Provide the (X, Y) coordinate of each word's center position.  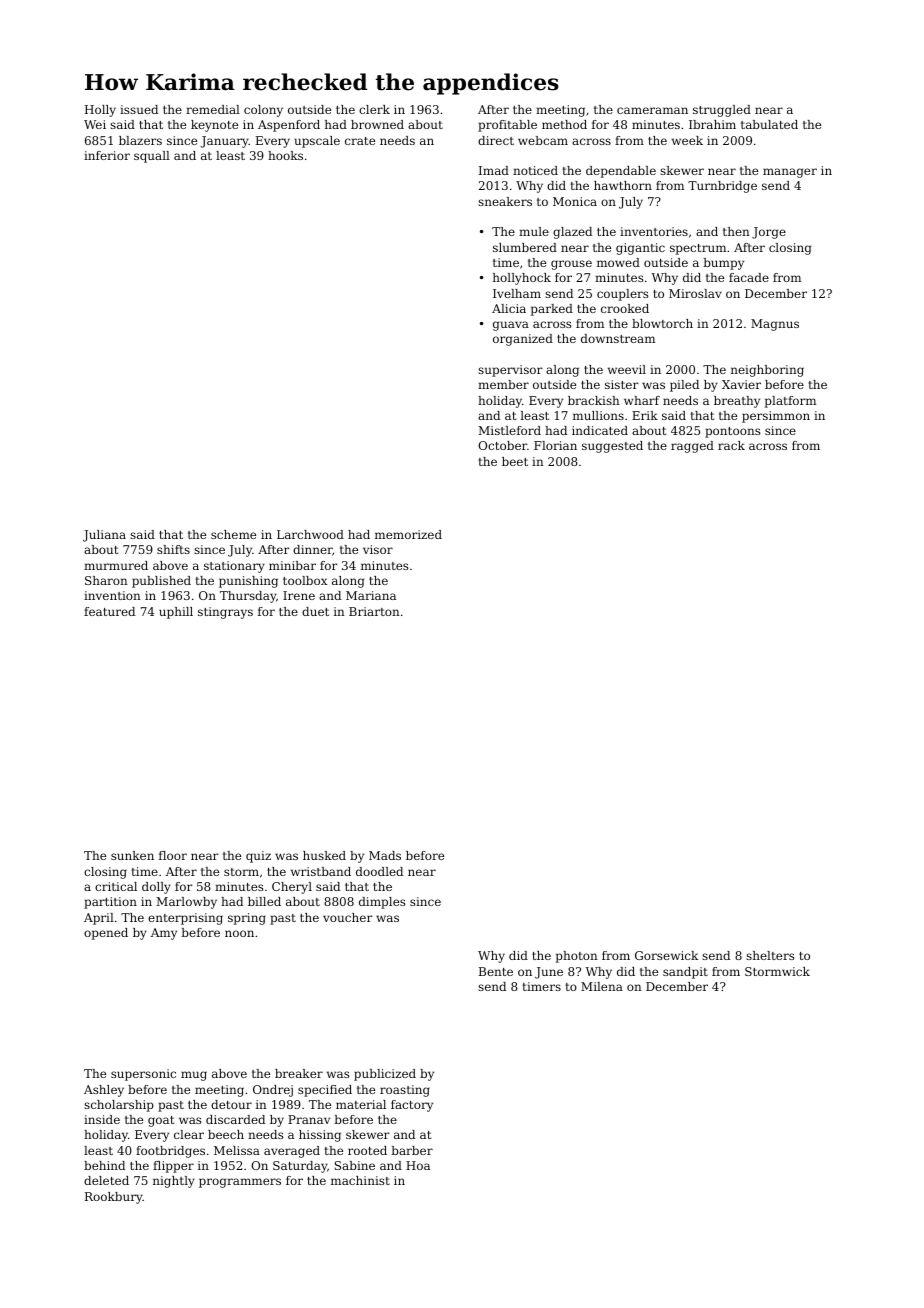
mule (534, 231)
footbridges (170, 1152)
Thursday (248, 597)
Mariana (371, 595)
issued (139, 109)
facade (749, 277)
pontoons (732, 432)
